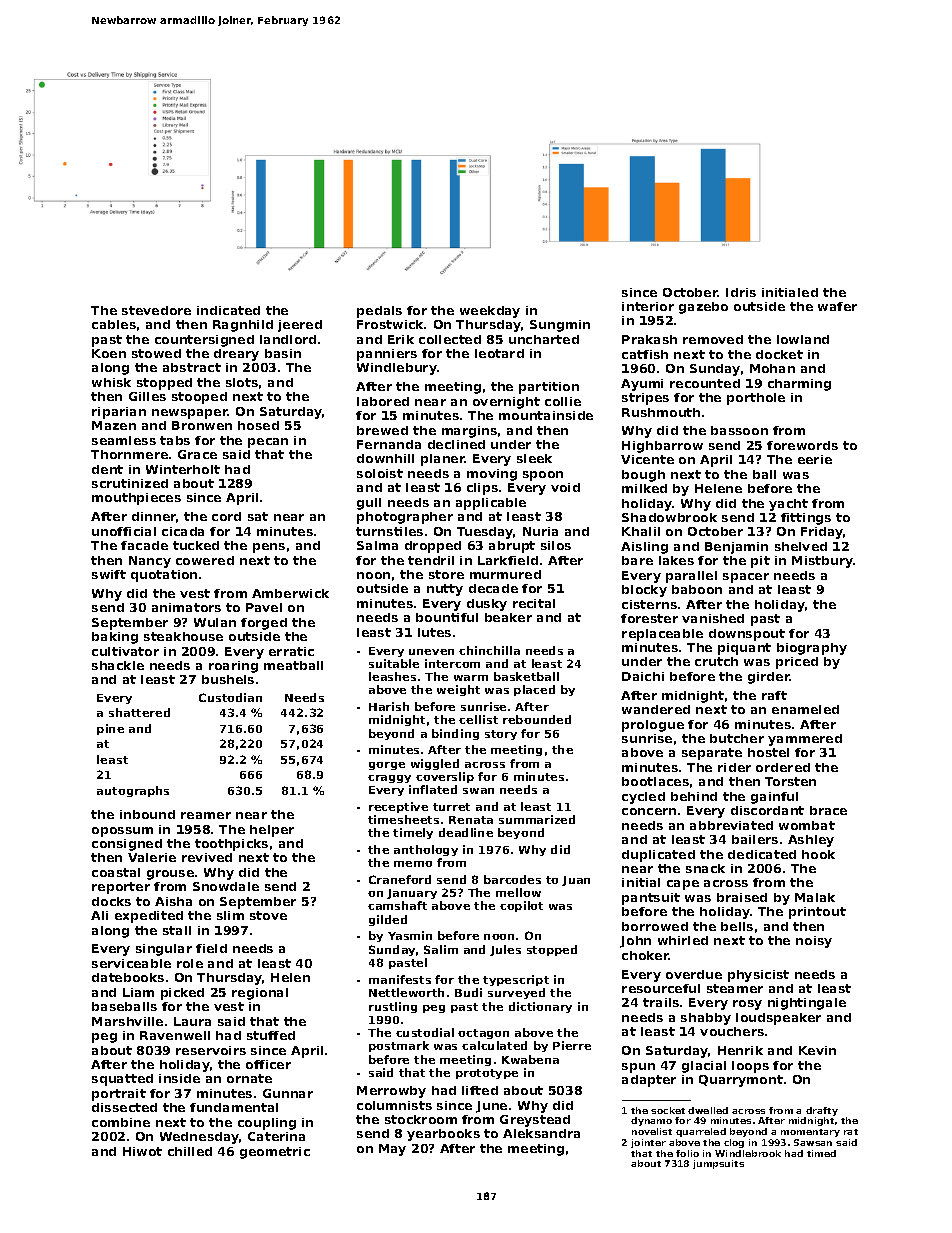  Describe the element at coordinates (788, 505) in the page. I see `yacht` at that location.
